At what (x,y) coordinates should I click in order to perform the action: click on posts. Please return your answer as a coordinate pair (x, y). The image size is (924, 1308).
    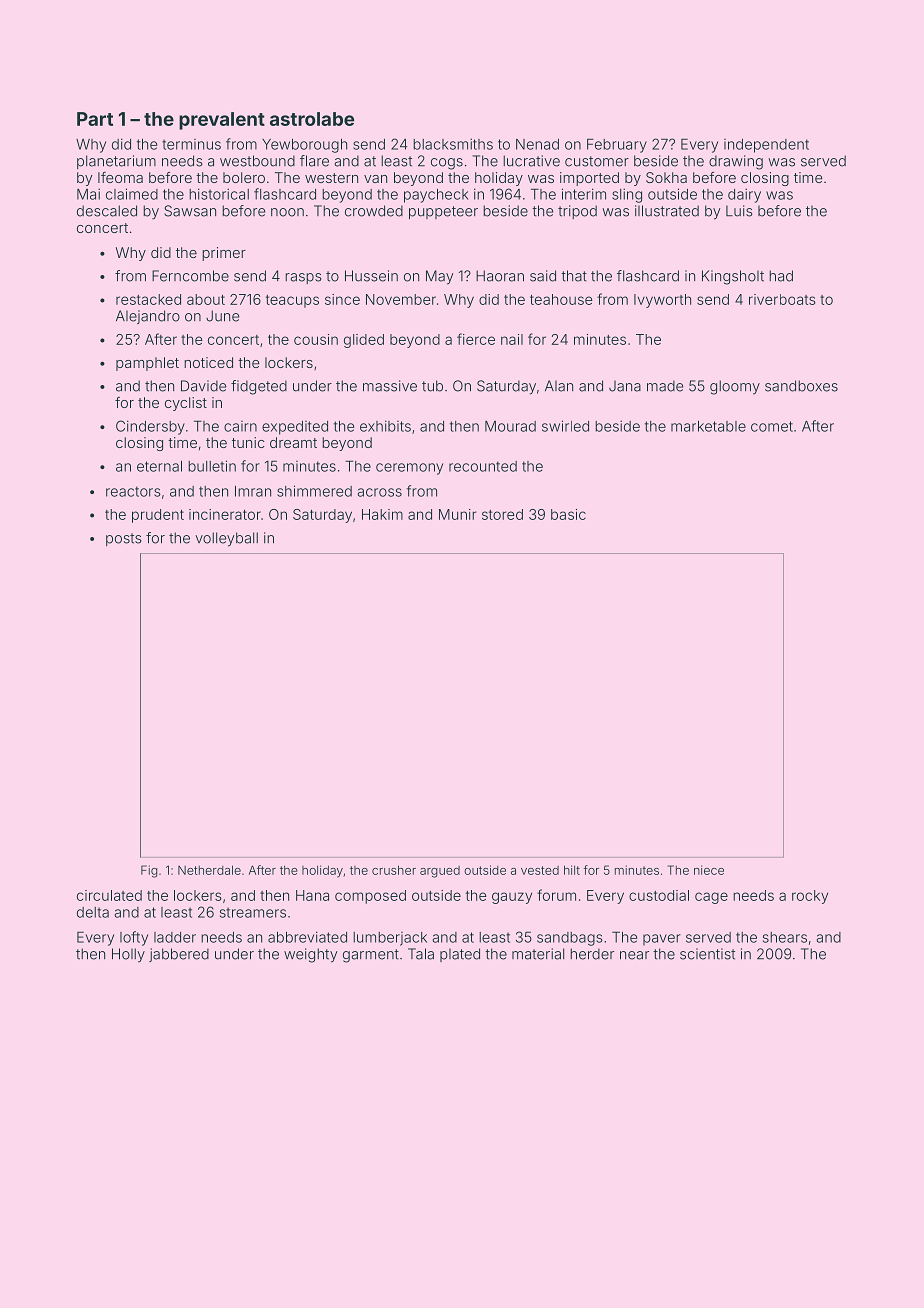
    Looking at the image, I should click on (123, 539).
